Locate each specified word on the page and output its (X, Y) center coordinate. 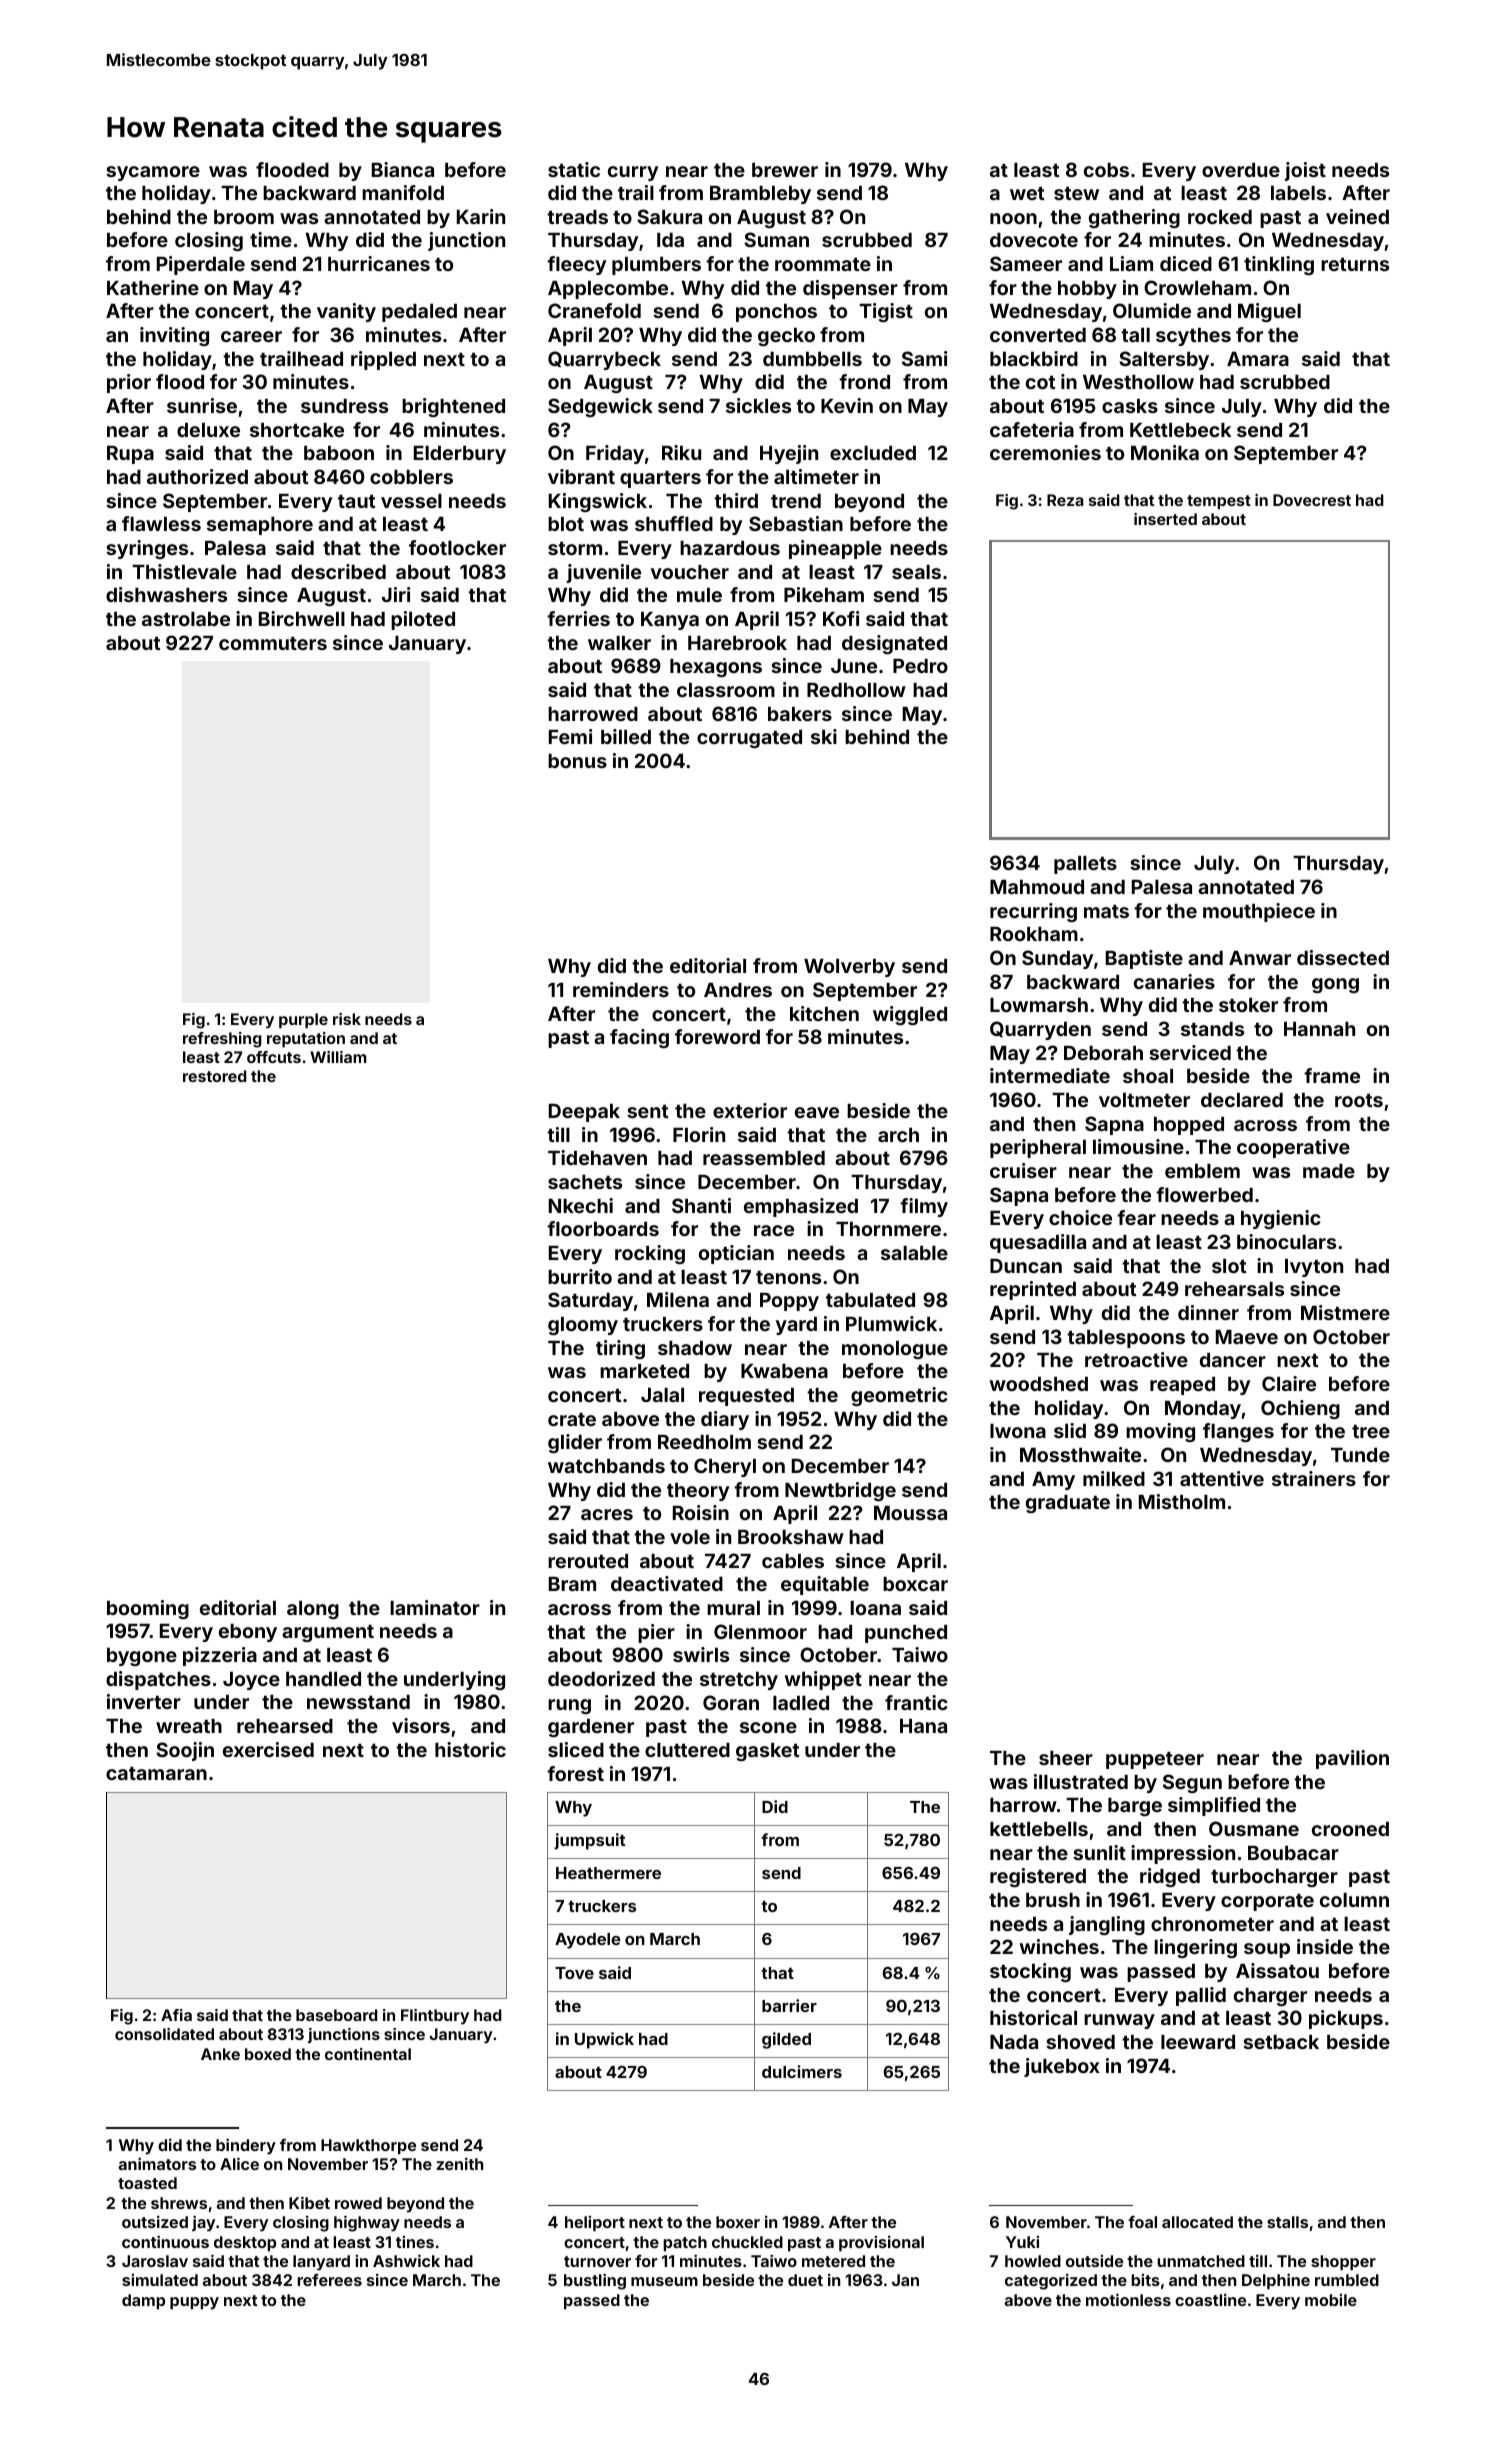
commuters (273, 643)
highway (367, 2223)
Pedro (920, 666)
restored (215, 1076)
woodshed (1039, 1384)
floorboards (603, 1228)
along (313, 1610)
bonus (577, 761)
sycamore (153, 173)
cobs (1106, 170)
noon (1013, 218)
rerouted (588, 1561)
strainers (1314, 1478)
